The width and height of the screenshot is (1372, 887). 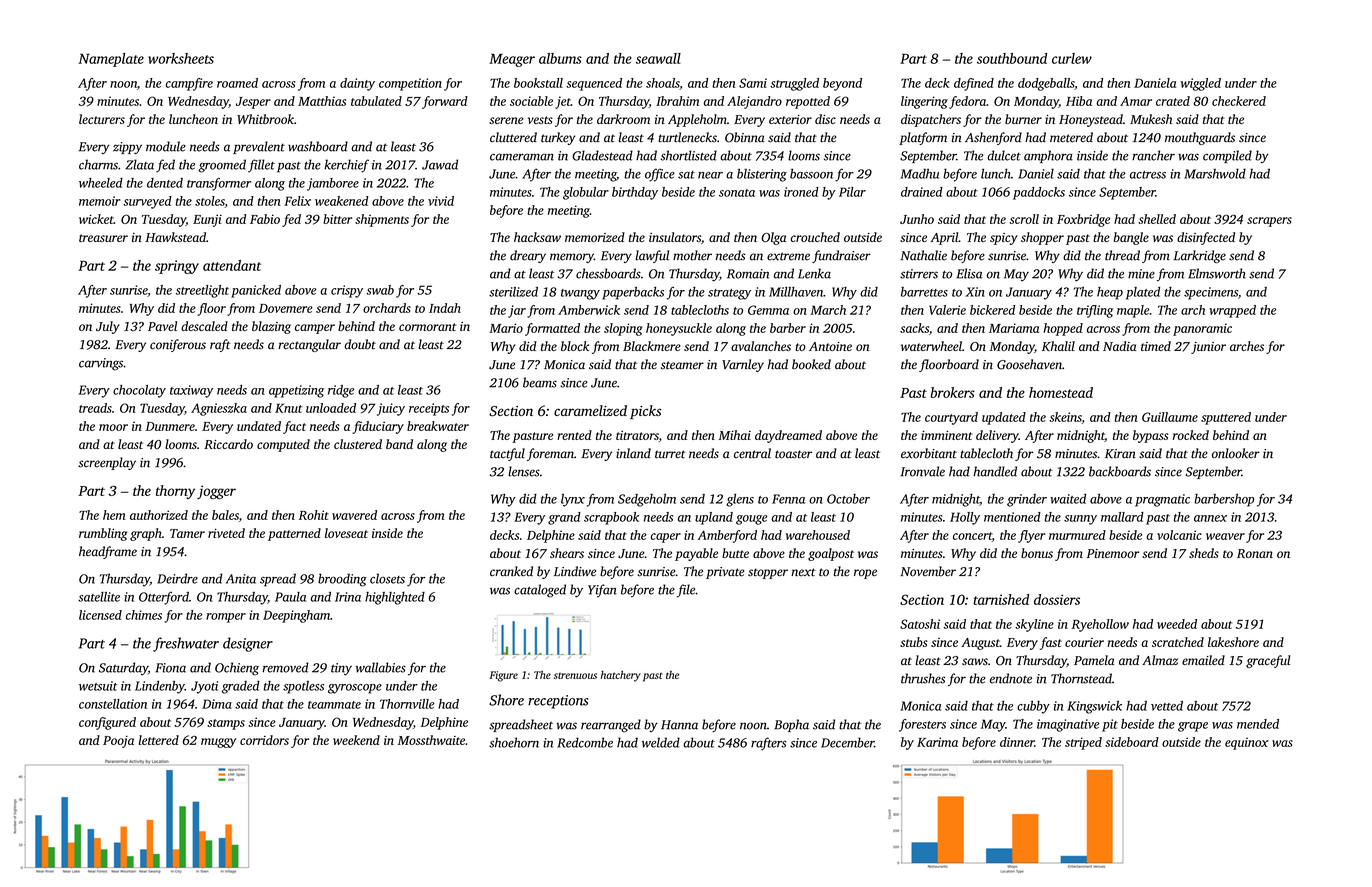 I want to click on Ryehollow, so click(x=1100, y=625).
